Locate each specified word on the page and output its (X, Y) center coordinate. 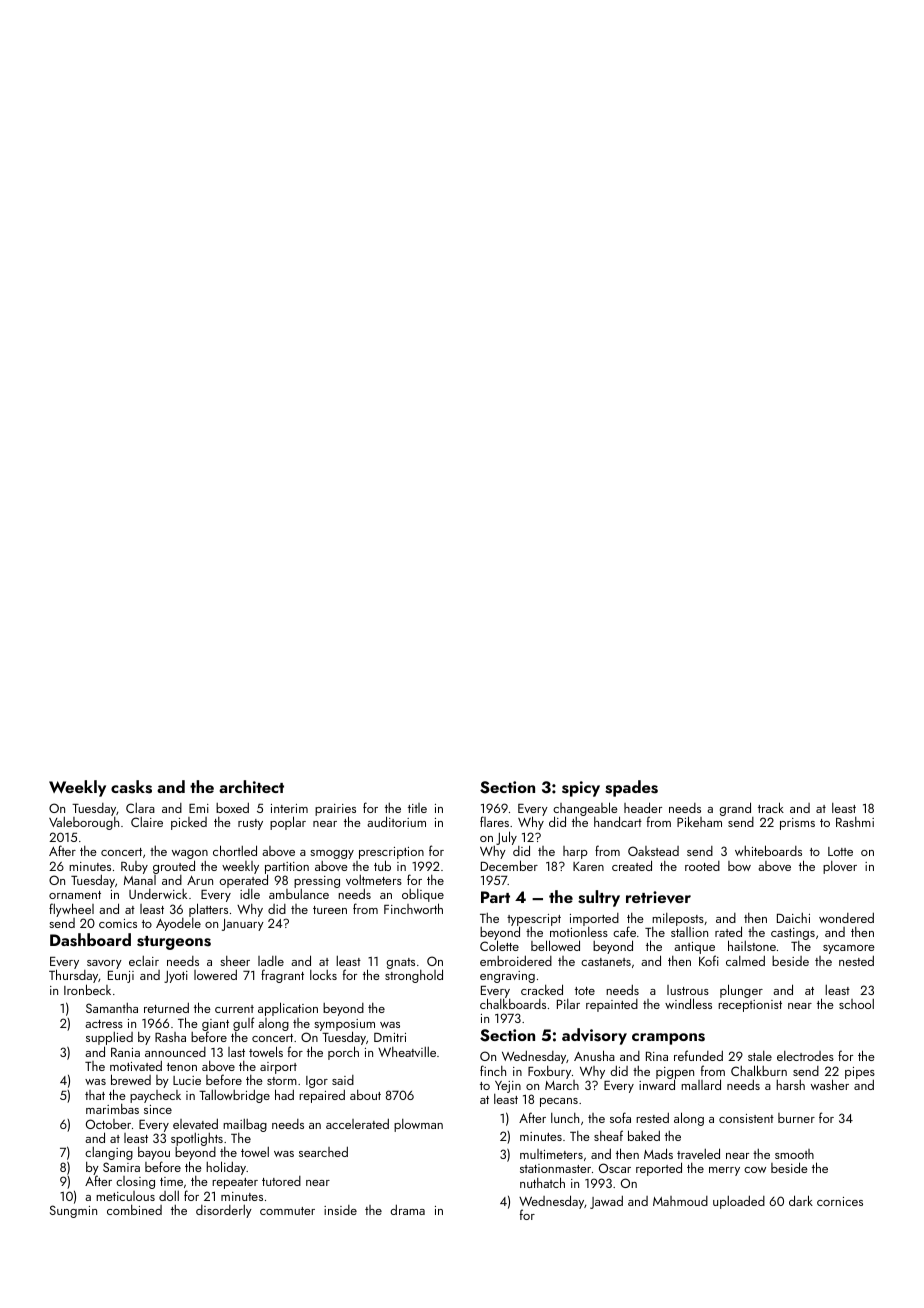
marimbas (112, 1109)
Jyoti (176, 977)
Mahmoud (680, 1201)
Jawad (606, 1202)
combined (134, 1210)
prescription (391, 853)
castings (793, 934)
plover (840, 867)
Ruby (134, 867)
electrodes (805, 1056)
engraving (507, 977)
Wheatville (407, 1052)
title (417, 808)
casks (131, 787)
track (771, 807)
